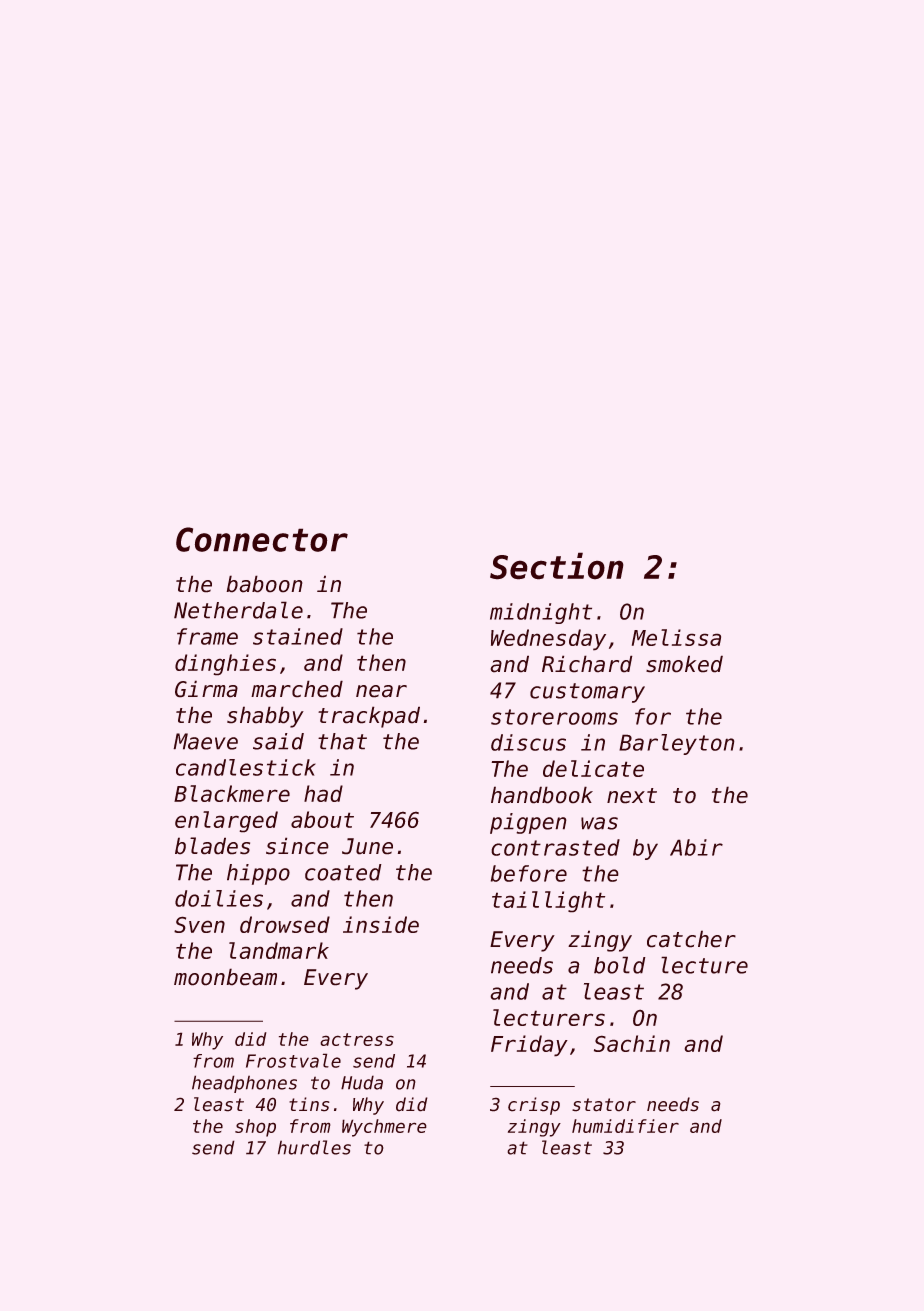 Image resolution: width=924 pixels, height=1311 pixels. I want to click on actress, so click(357, 1039).
